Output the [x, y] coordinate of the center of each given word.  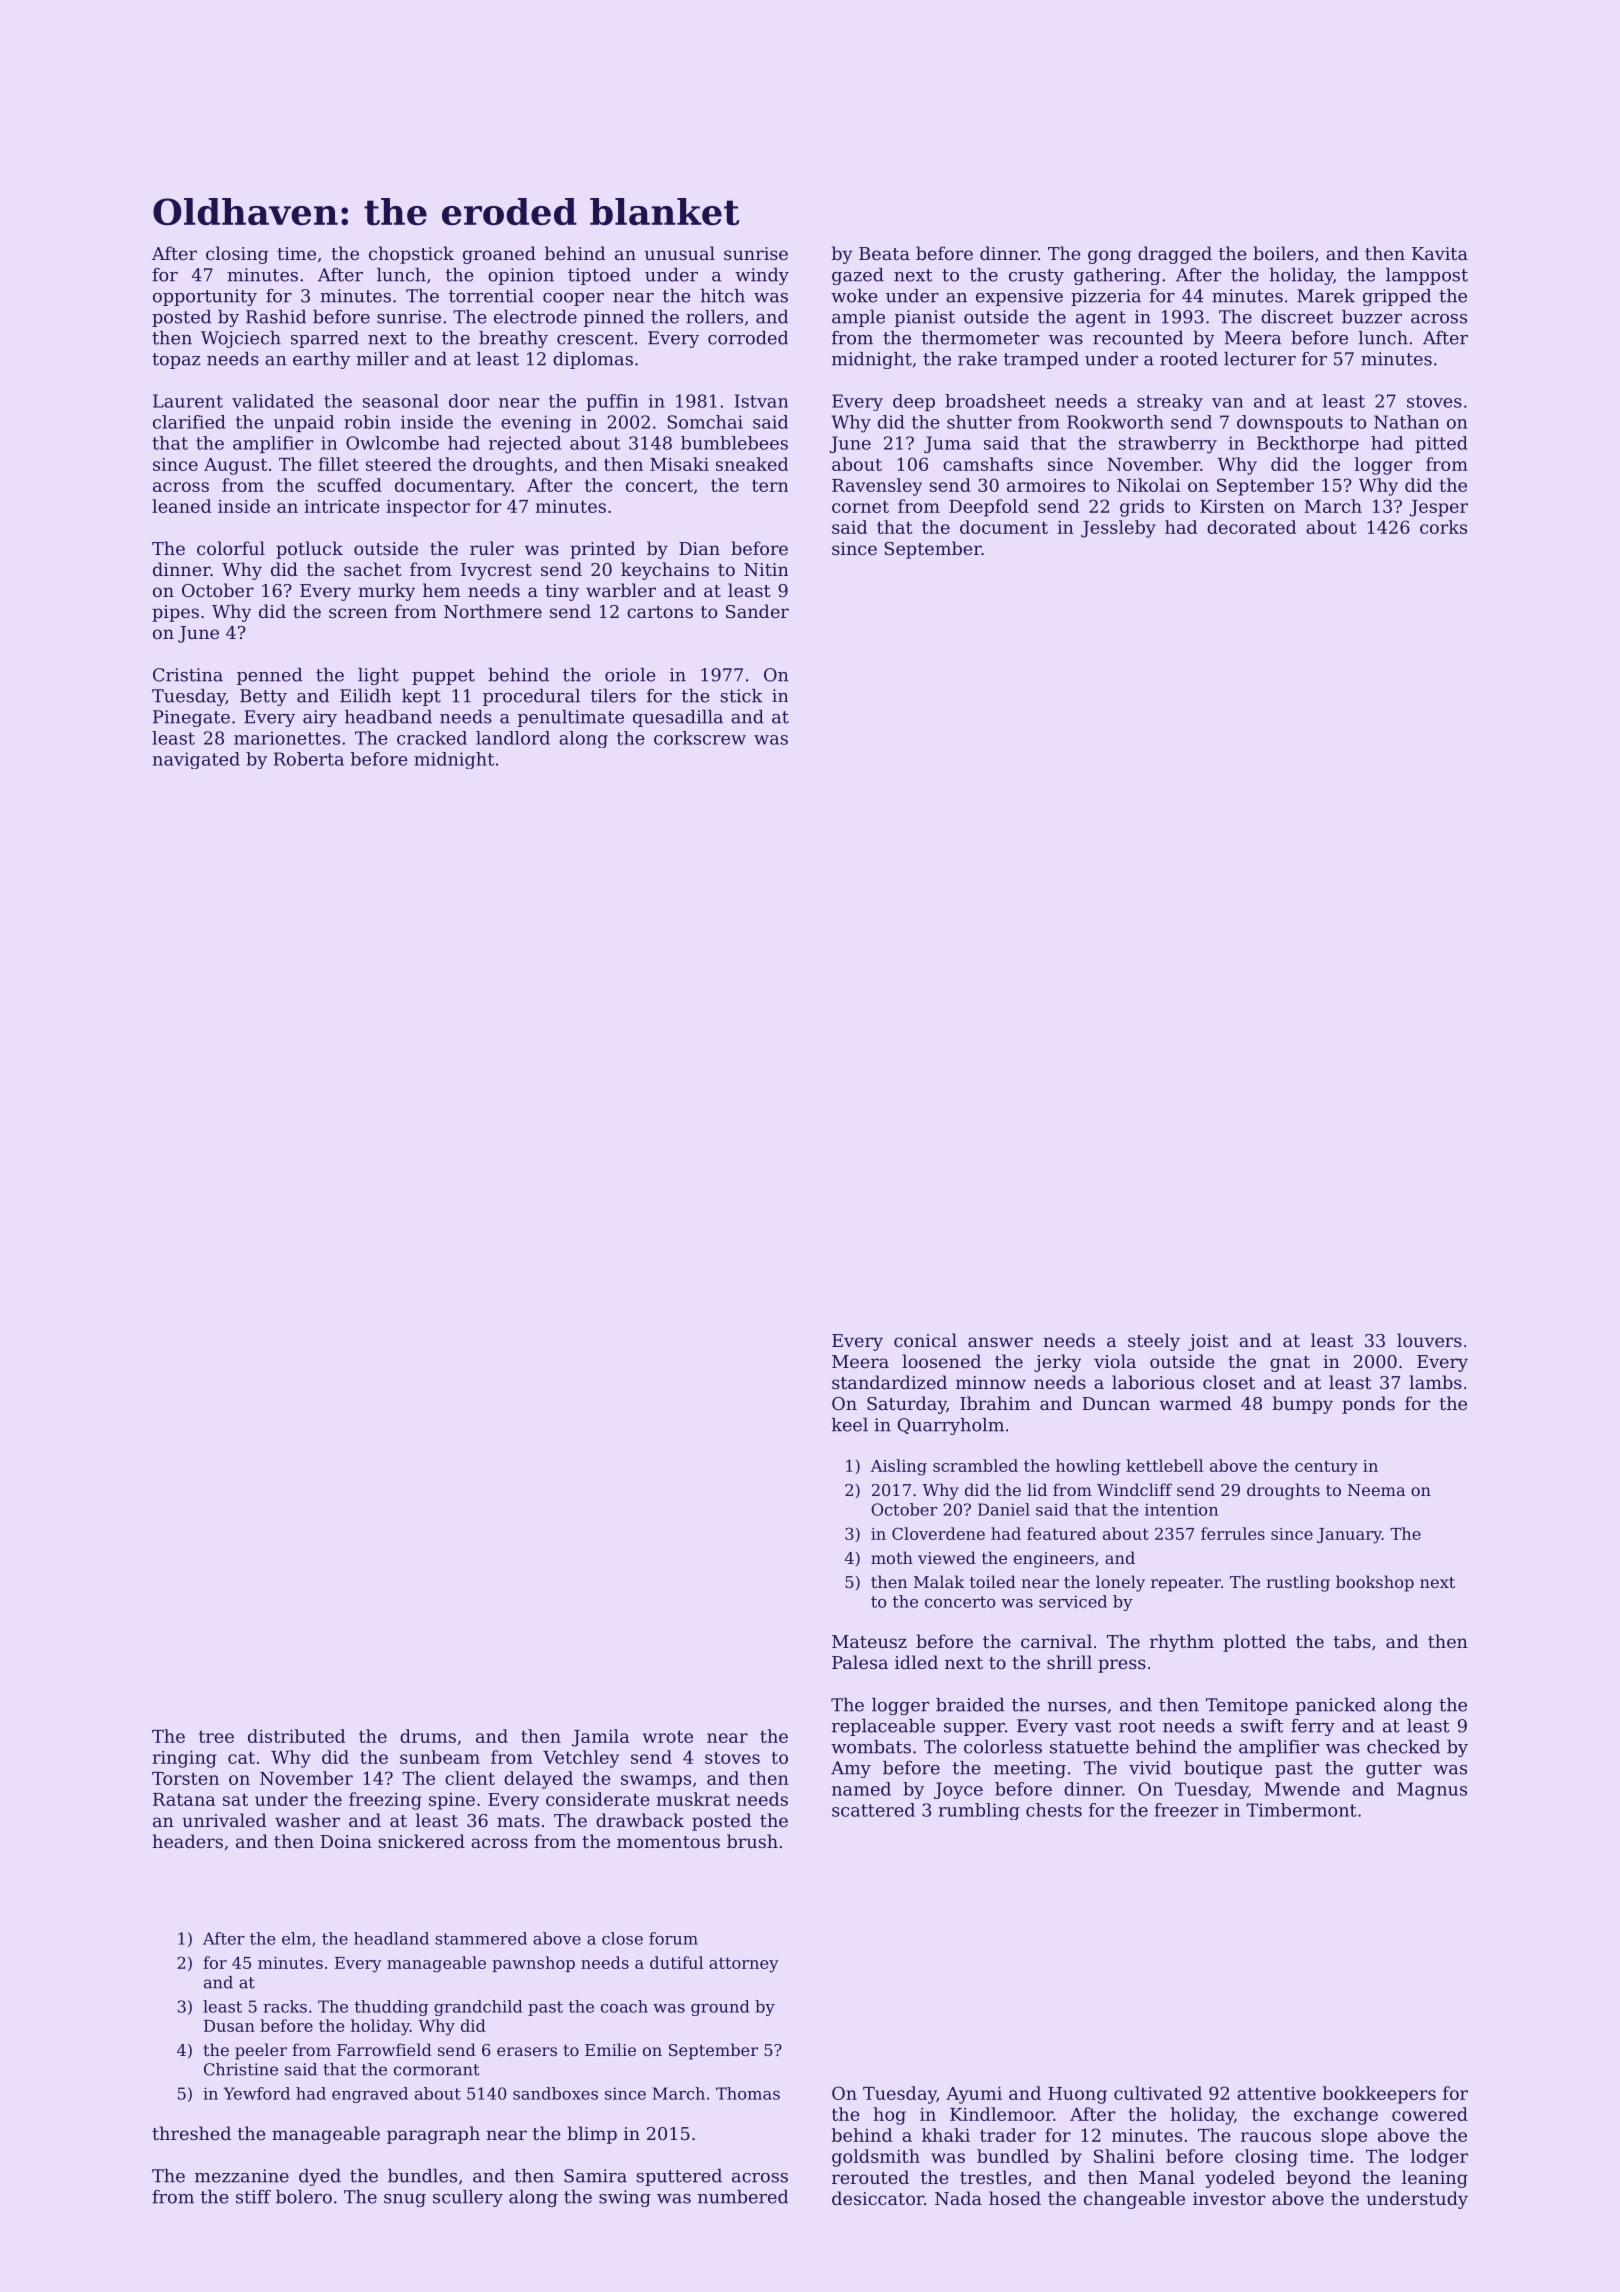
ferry [1313, 1727]
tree [216, 1736]
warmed [1195, 1403]
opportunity [205, 297]
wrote [668, 1736]
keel [850, 1425]
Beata [884, 253]
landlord [513, 738]
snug [405, 2200]
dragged [1175, 255]
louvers [1429, 1340]
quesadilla [678, 718]
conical [925, 1340]
